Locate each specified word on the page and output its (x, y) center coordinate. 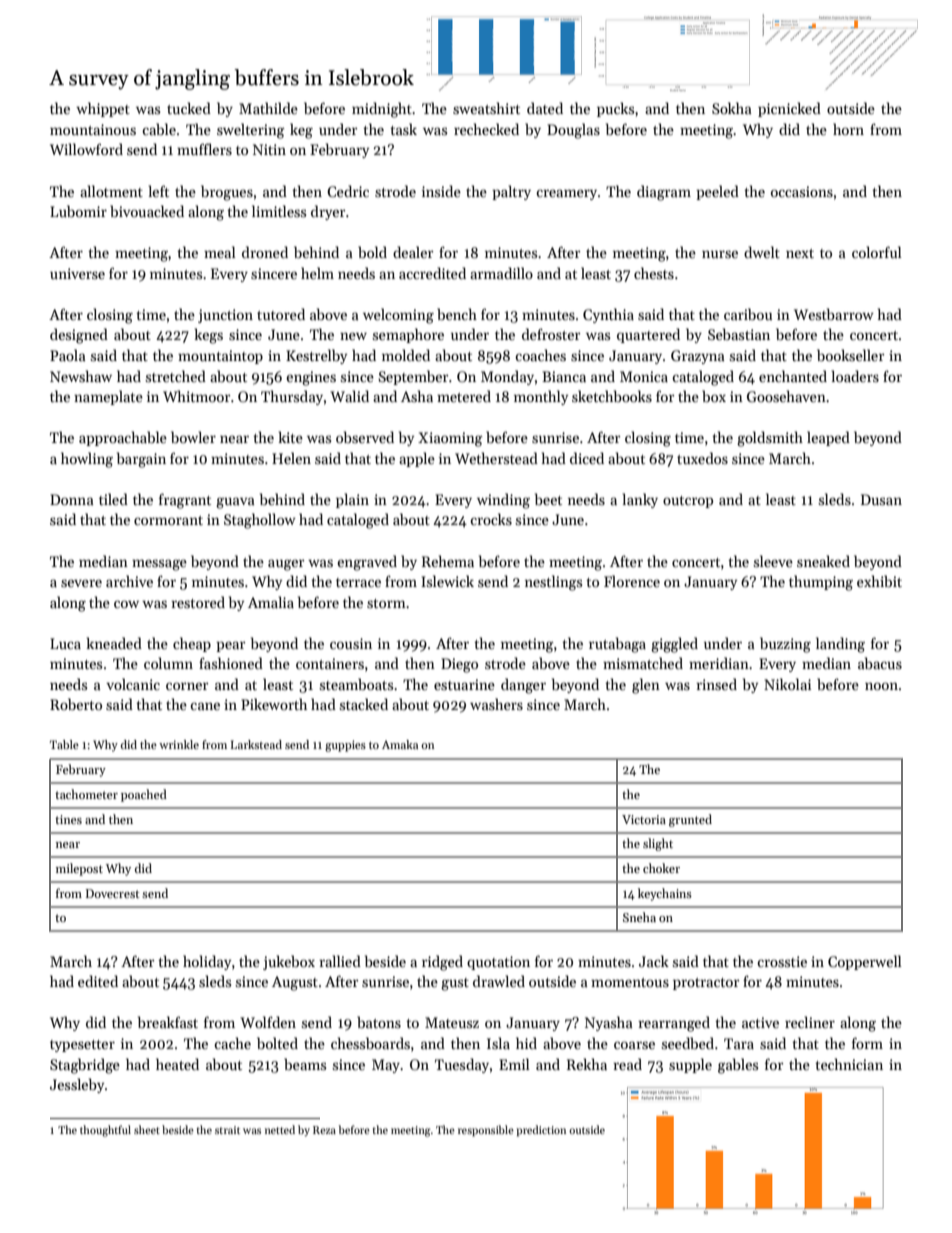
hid (526, 1043)
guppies (345, 746)
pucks (615, 109)
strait (227, 1130)
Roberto (76, 704)
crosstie (782, 961)
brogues (227, 193)
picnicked (789, 109)
